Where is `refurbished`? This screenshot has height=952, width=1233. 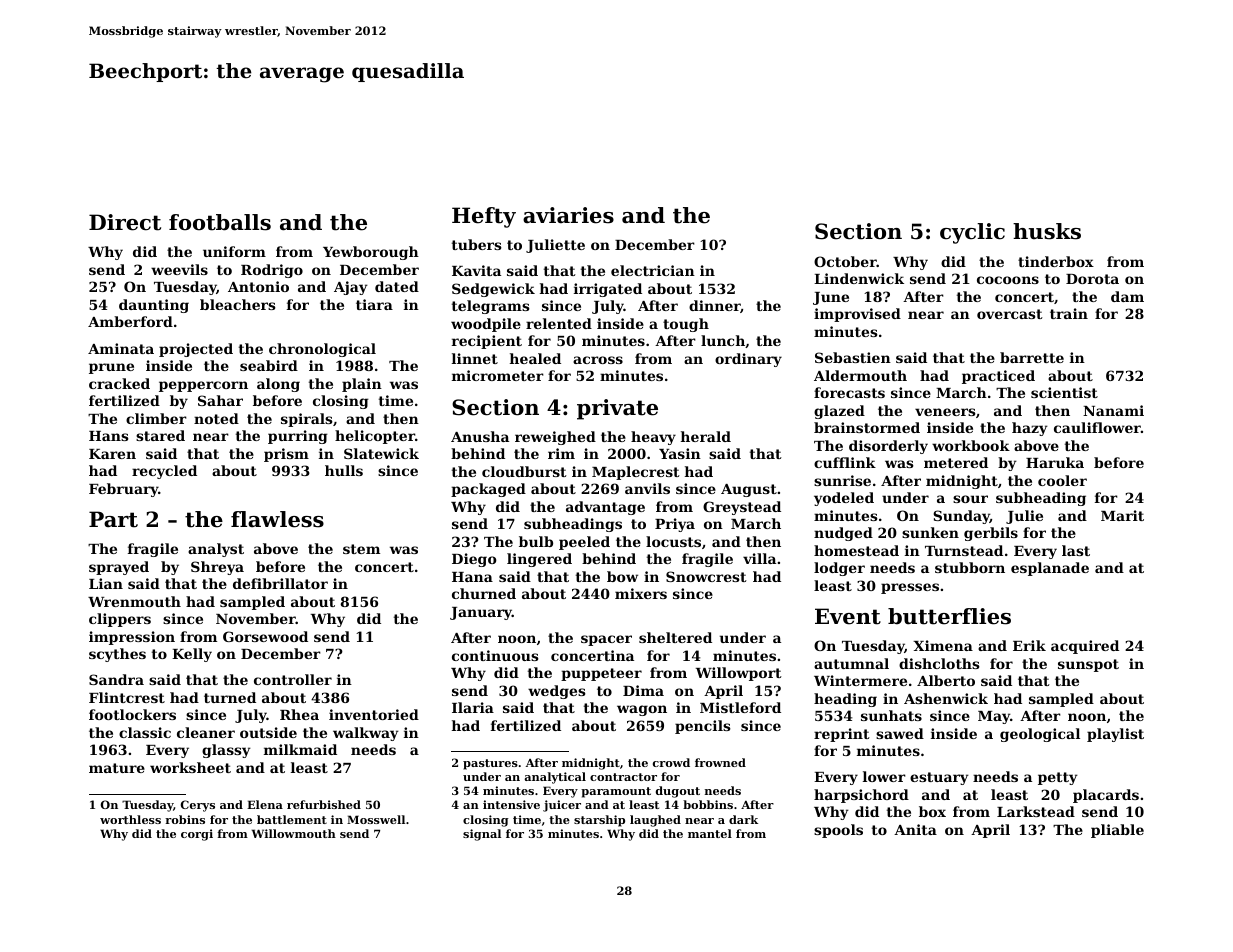
refurbished is located at coordinates (324, 804).
